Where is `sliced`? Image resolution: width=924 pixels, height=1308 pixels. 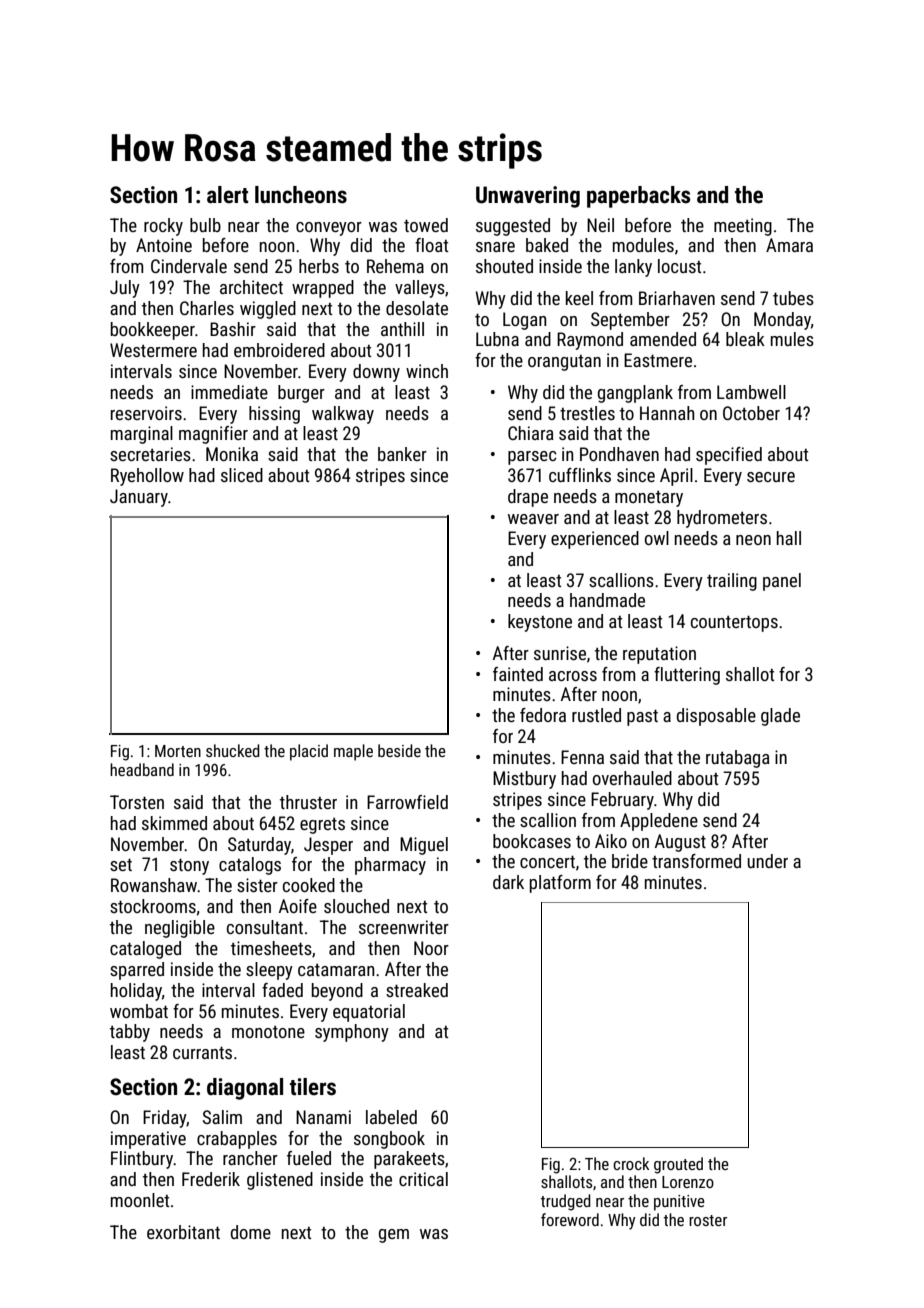
sliced is located at coordinates (242, 475).
